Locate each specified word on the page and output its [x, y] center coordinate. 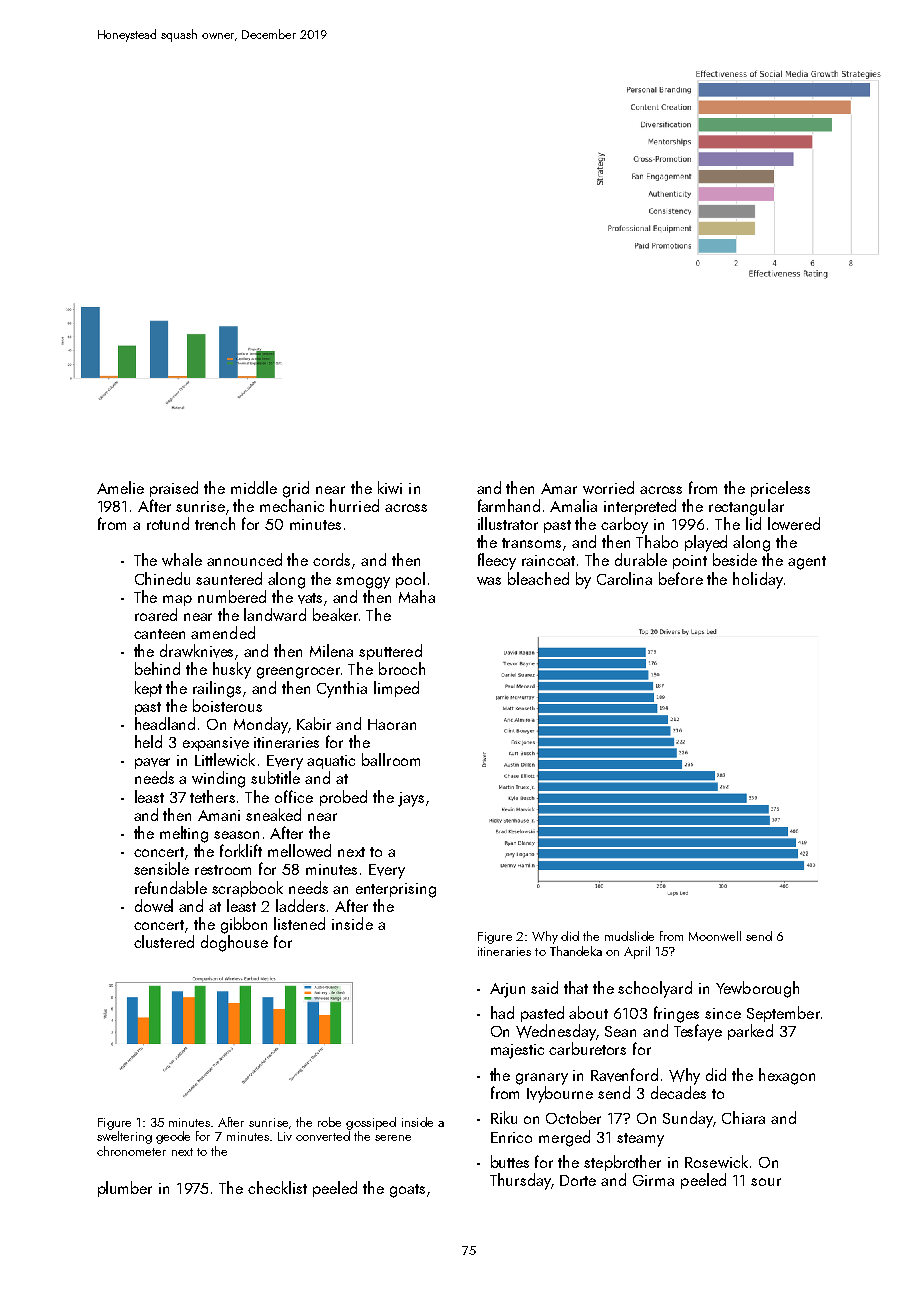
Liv [285, 1136]
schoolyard [655, 989]
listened [299, 923]
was [489, 581]
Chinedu [162, 578]
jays [411, 799]
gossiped [371, 1123]
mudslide [629, 936]
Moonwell [715, 936]
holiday [758, 580]
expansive [216, 744]
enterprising [396, 890]
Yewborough [757, 989]
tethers [212, 796]
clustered [164, 941]
